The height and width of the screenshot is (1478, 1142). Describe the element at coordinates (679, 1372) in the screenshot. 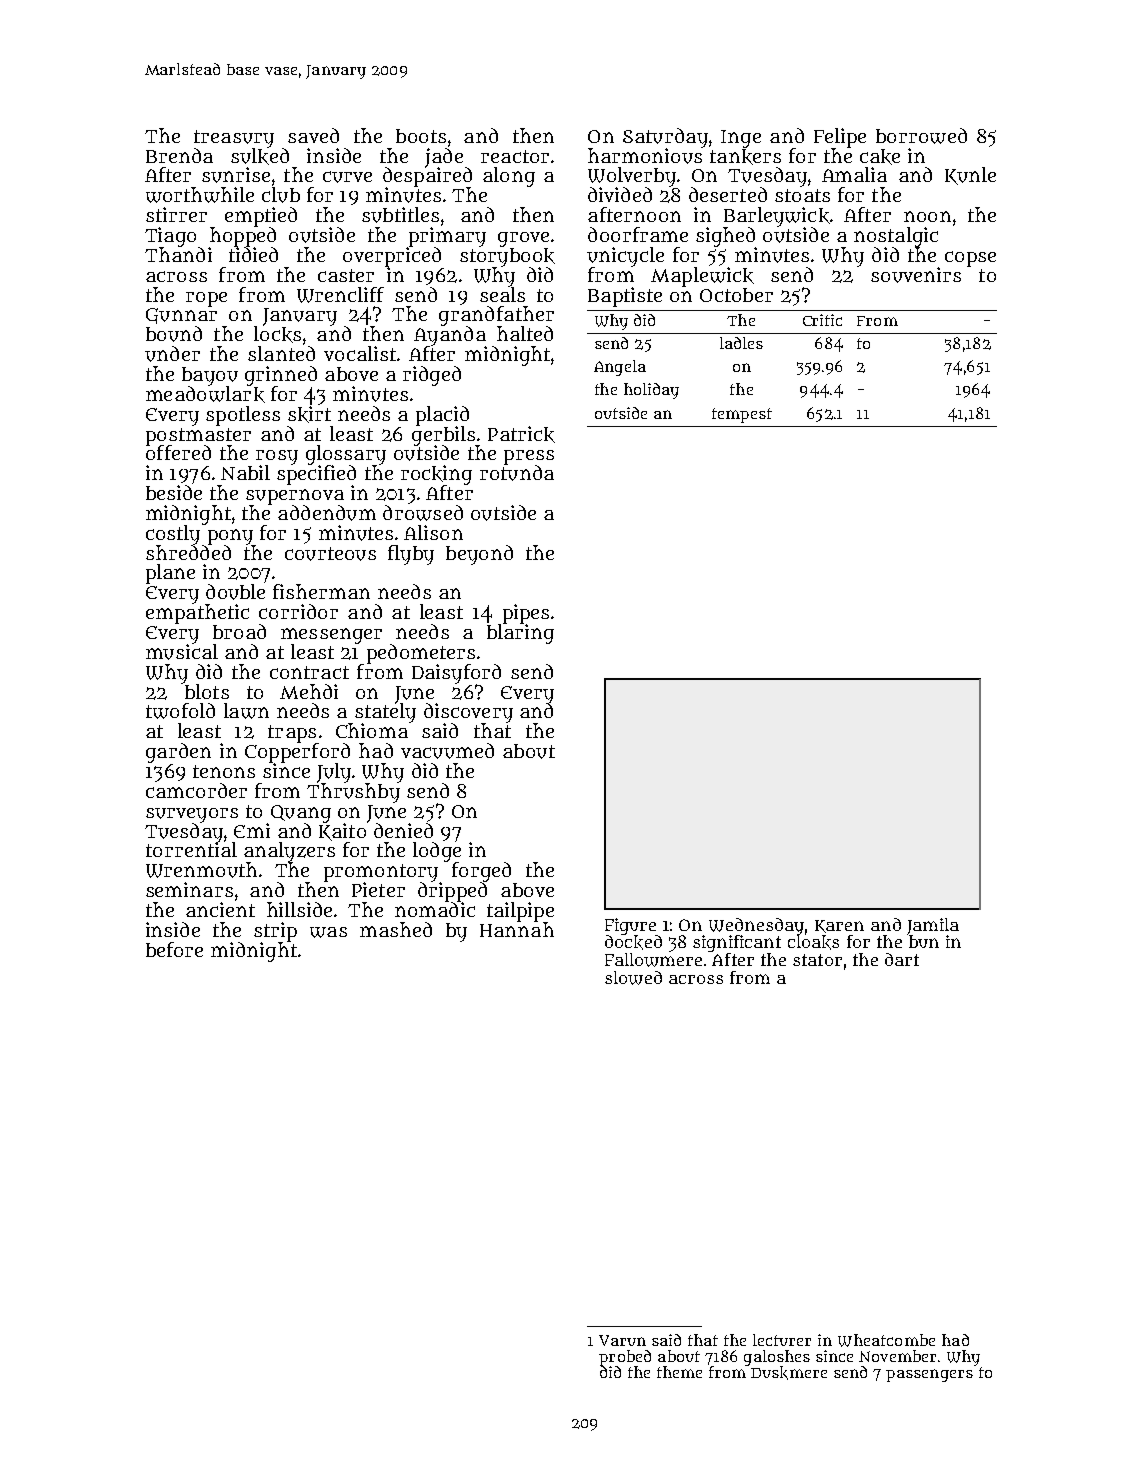

I see `theme` at that location.
